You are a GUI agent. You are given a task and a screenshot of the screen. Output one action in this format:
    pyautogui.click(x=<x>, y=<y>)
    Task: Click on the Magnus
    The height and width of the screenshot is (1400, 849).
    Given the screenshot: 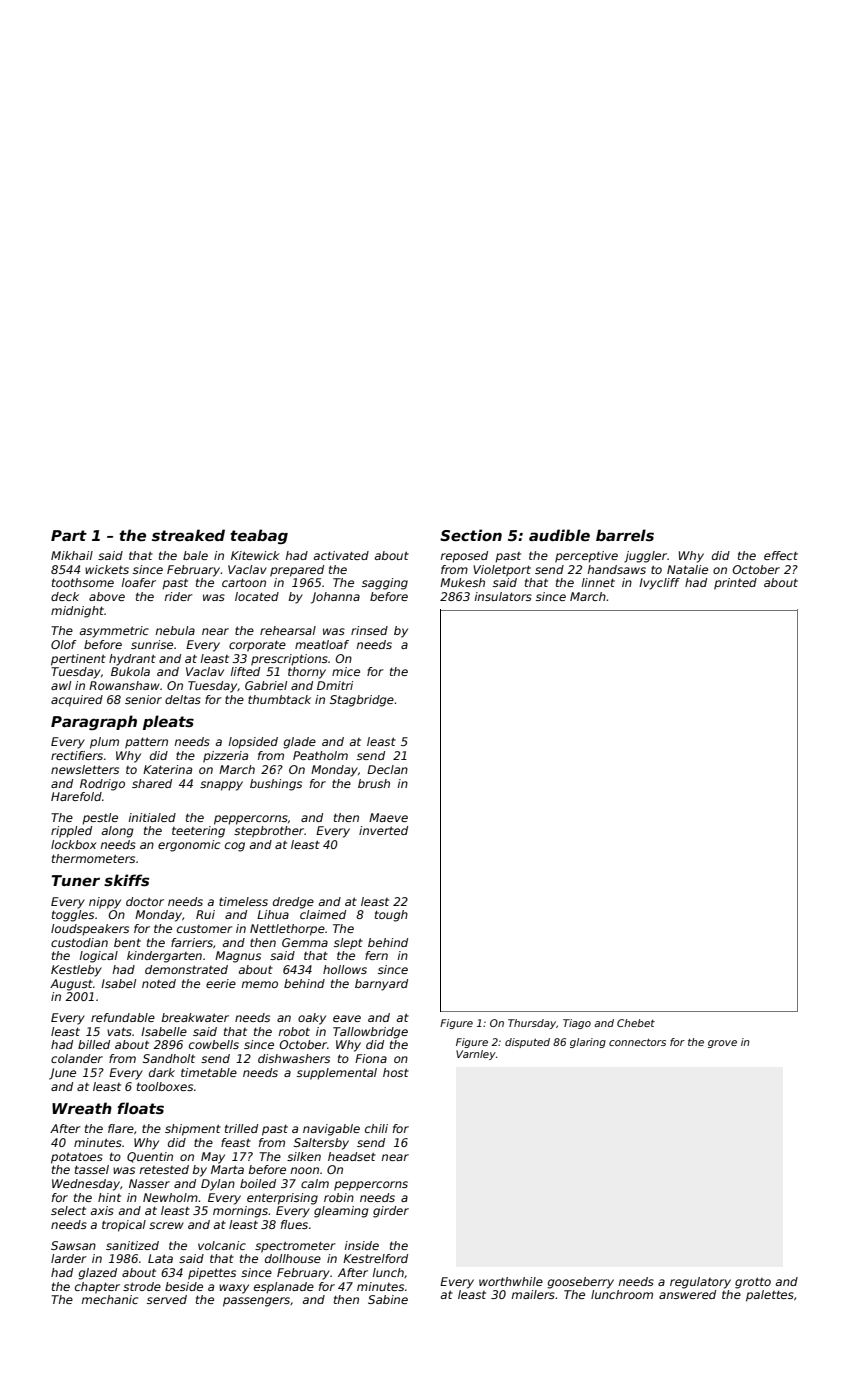 What is the action you would take?
    pyautogui.click(x=238, y=957)
